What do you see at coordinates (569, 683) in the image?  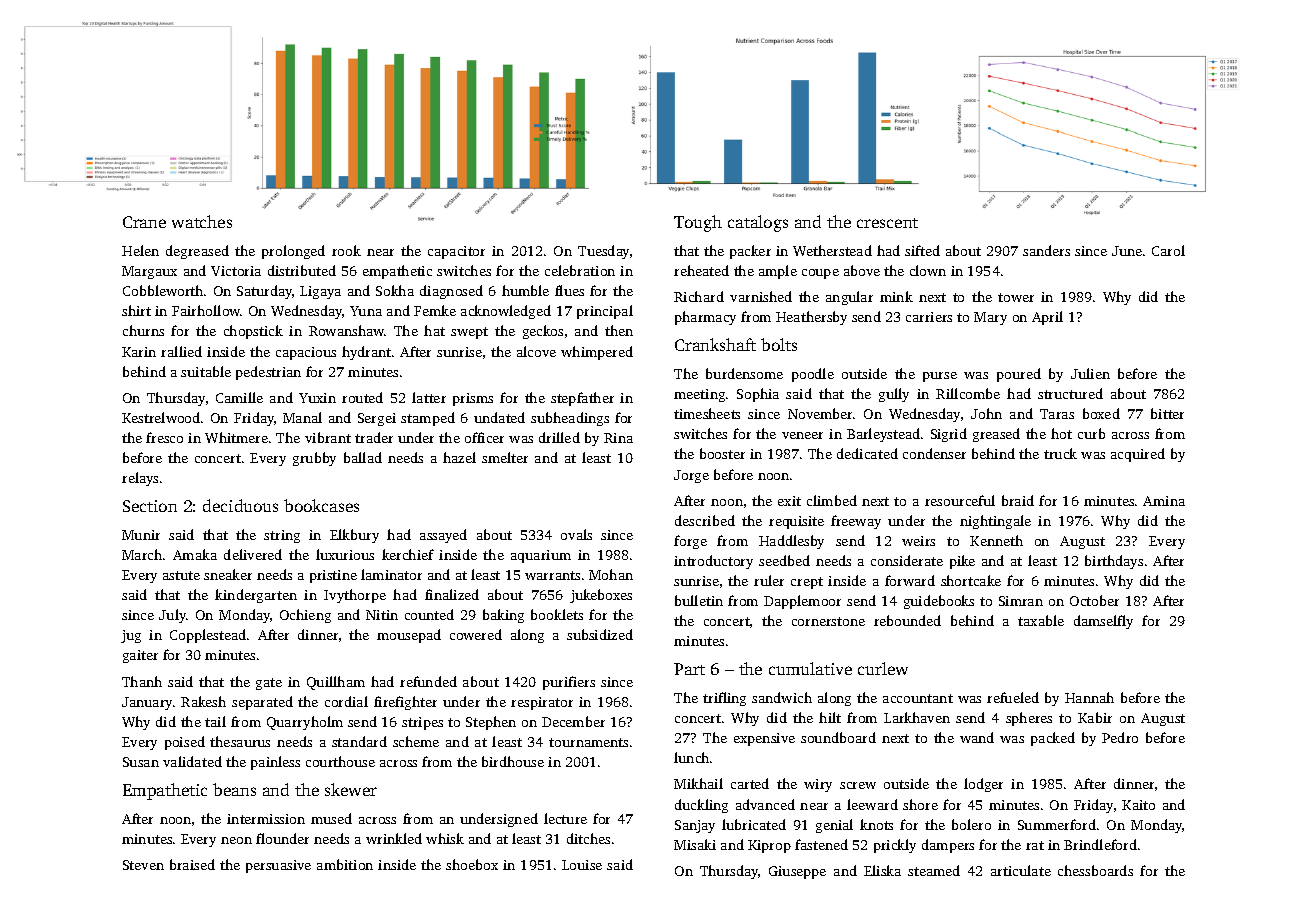 I see `purifiers` at bounding box center [569, 683].
